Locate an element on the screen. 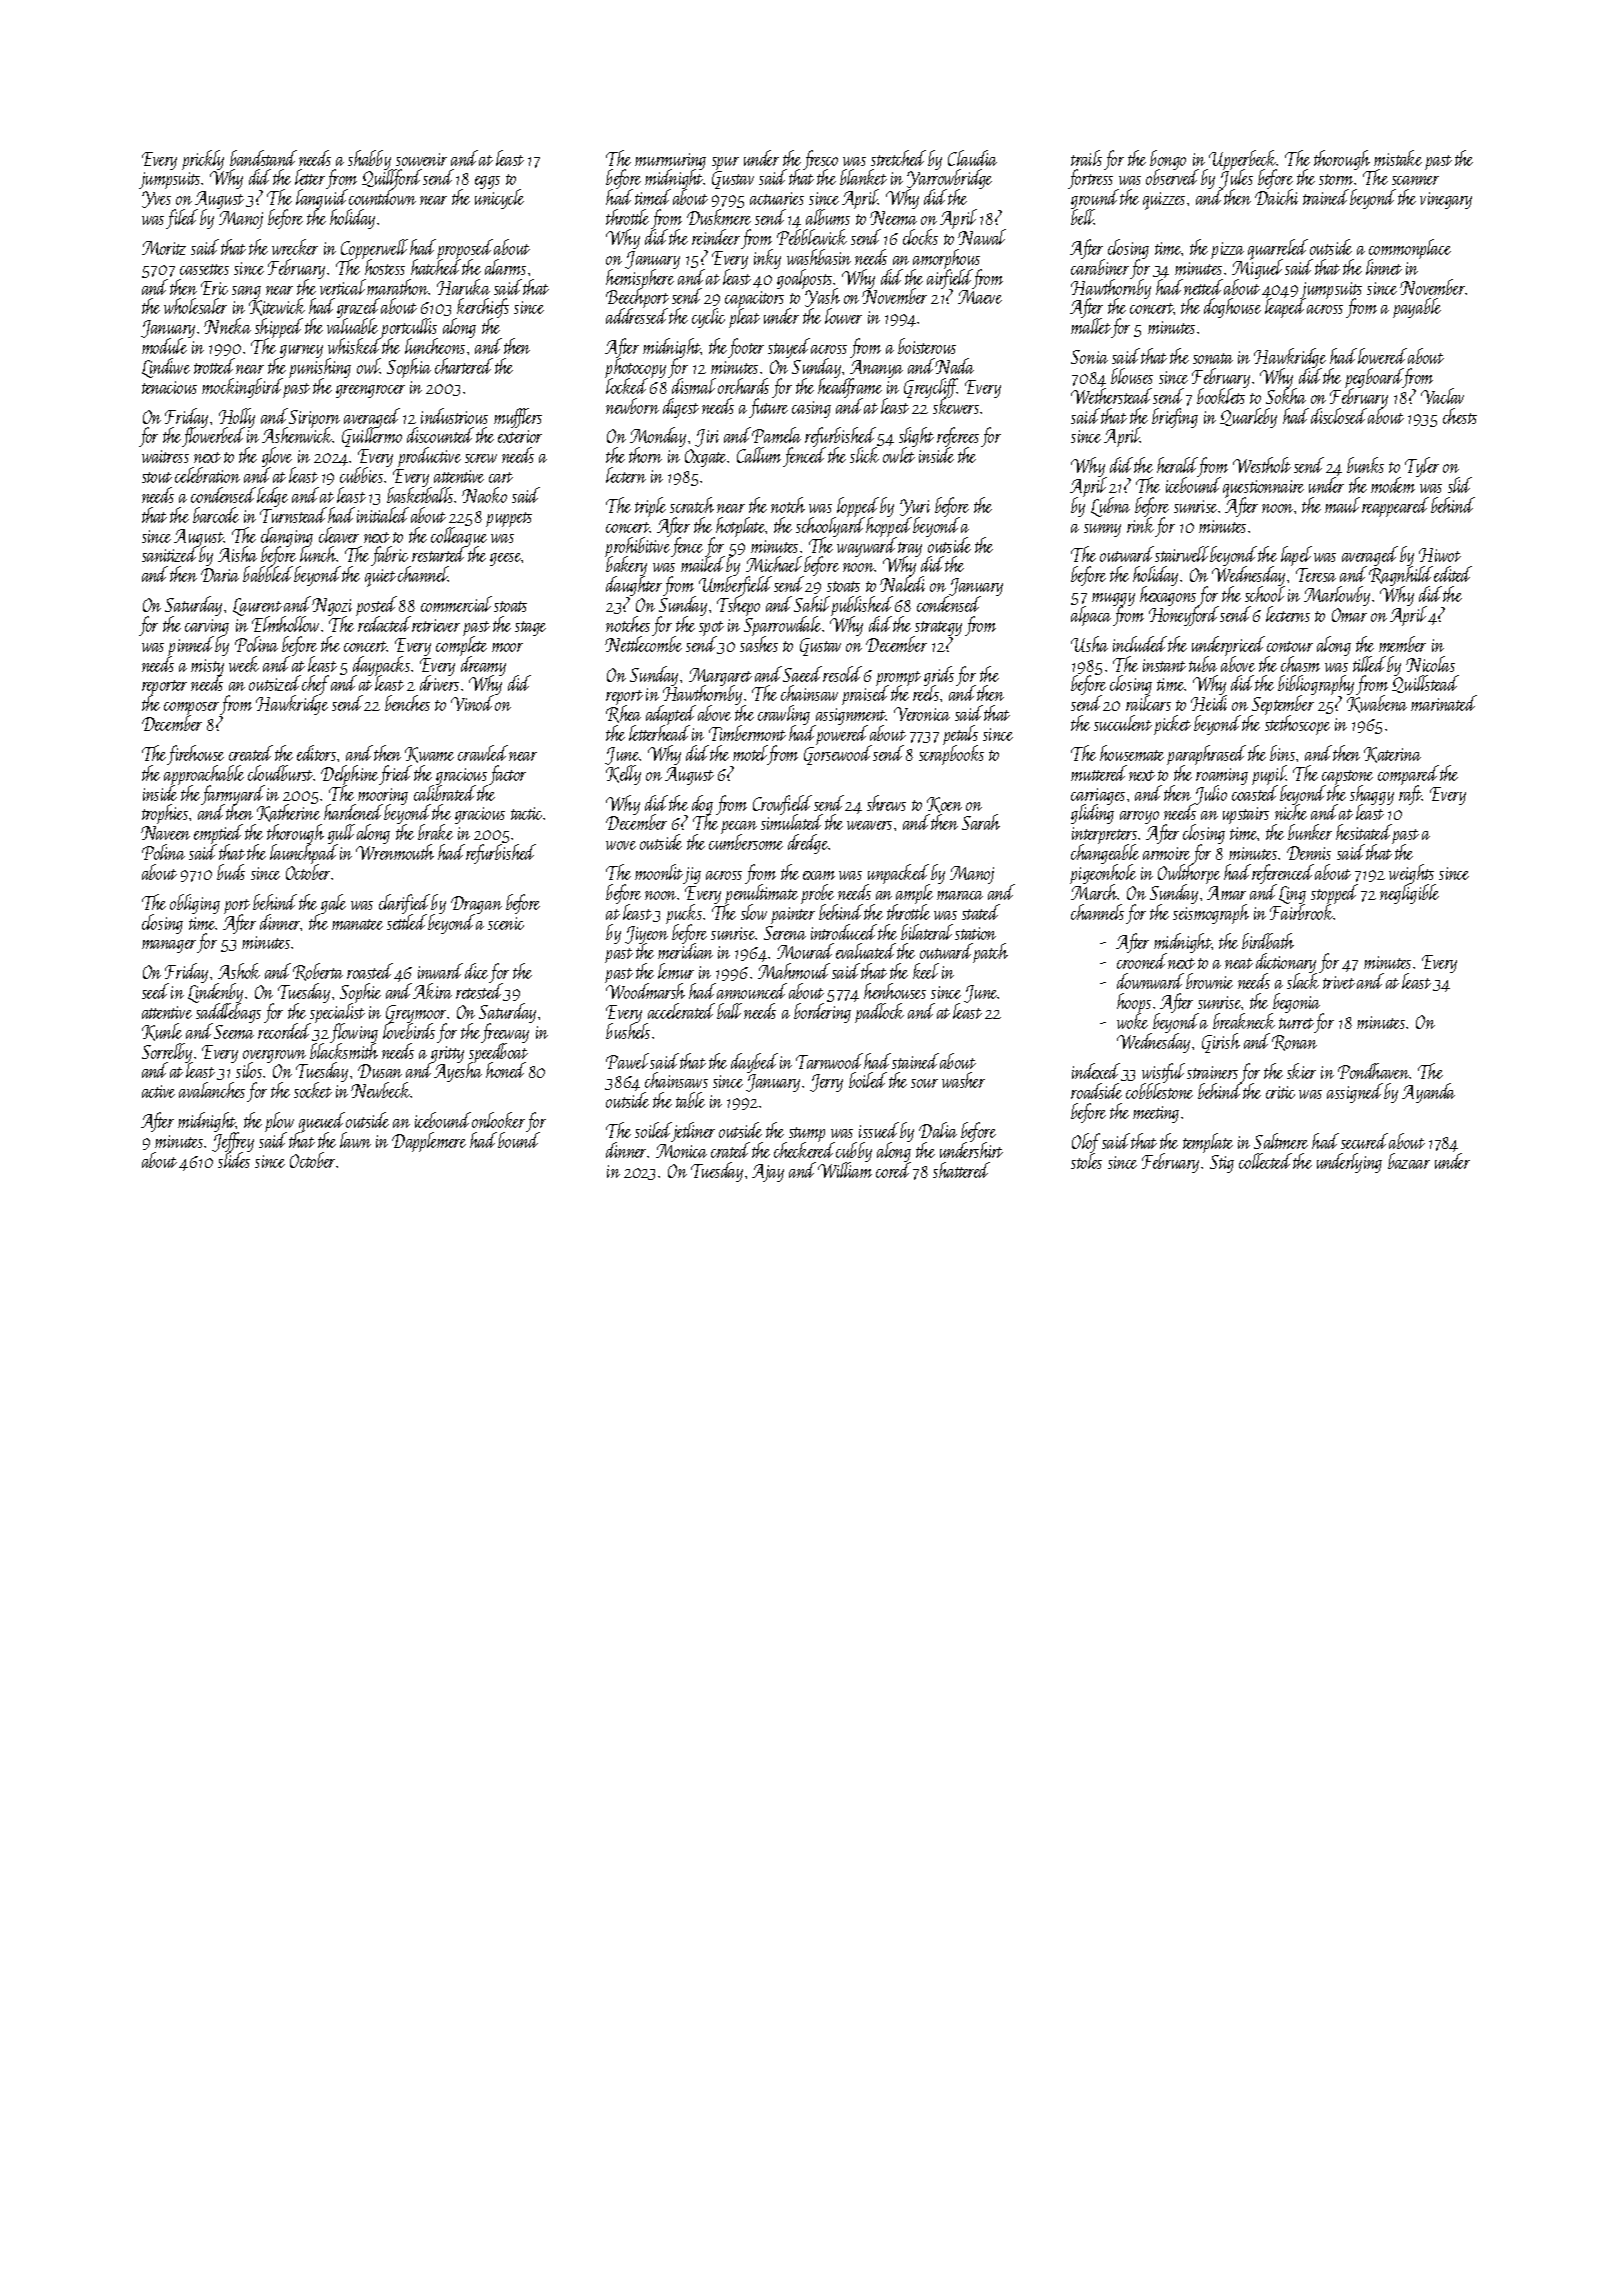 The width and height of the screenshot is (1620, 2292). shattered is located at coordinates (961, 1170).
